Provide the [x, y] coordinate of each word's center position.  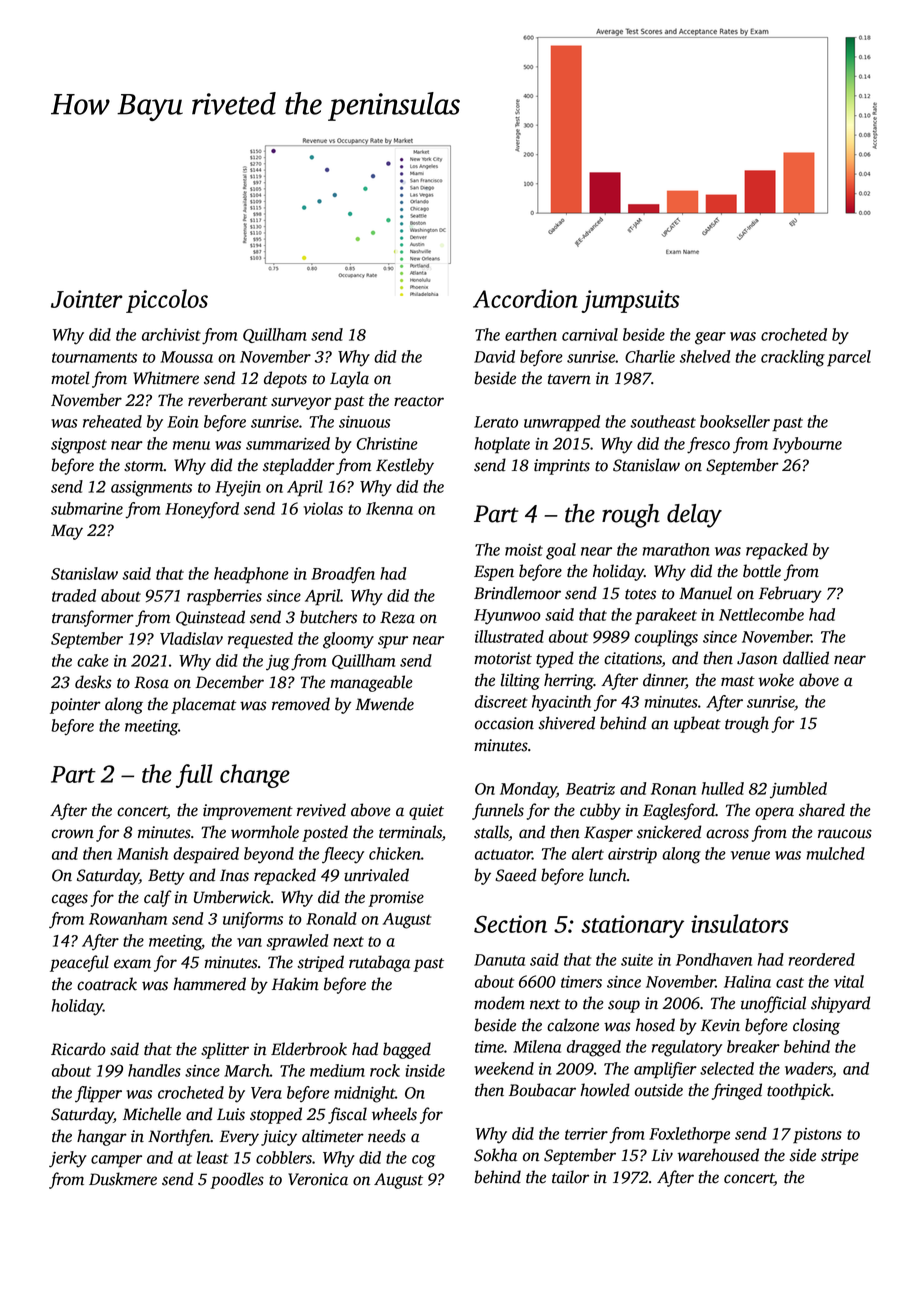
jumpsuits [630, 301]
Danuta [499, 960]
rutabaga [379, 963]
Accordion [525, 298]
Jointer [87, 299]
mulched [836, 853]
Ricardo [78, 1049]
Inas [234, 875]
